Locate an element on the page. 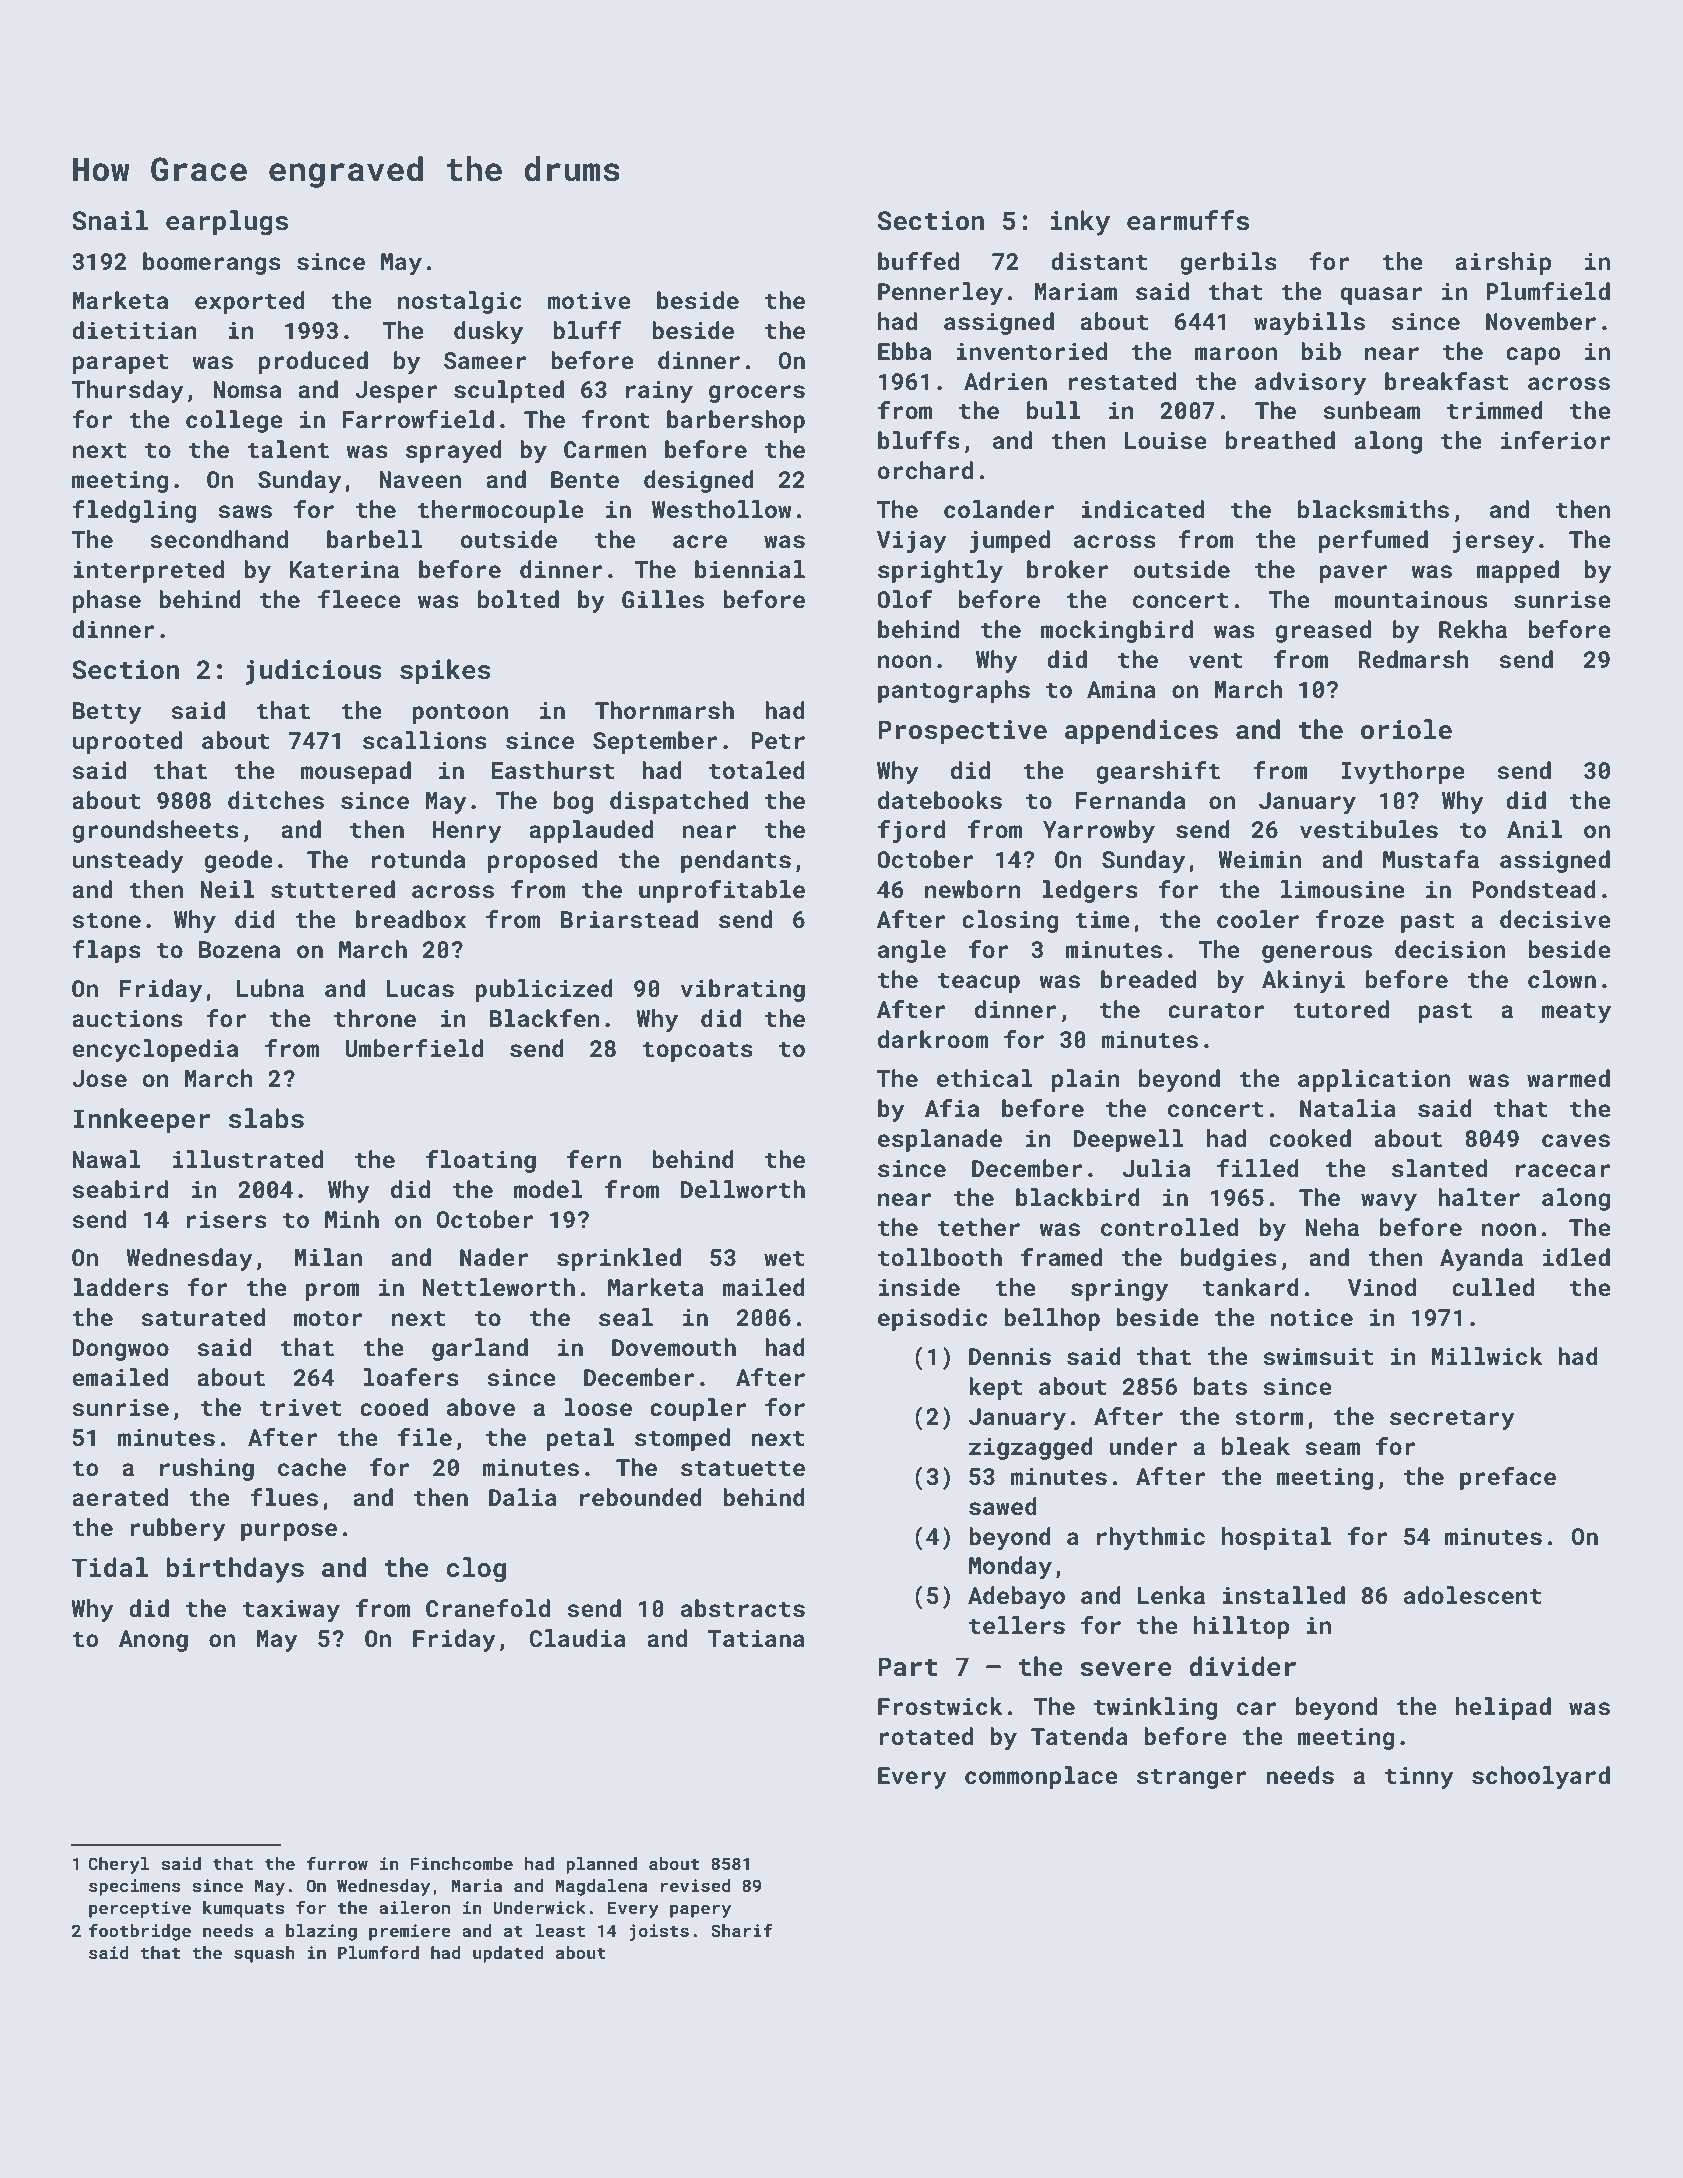 The height and width of the document is (2178, 1683). Finchcombe is located at coordinates (462, 1863).
